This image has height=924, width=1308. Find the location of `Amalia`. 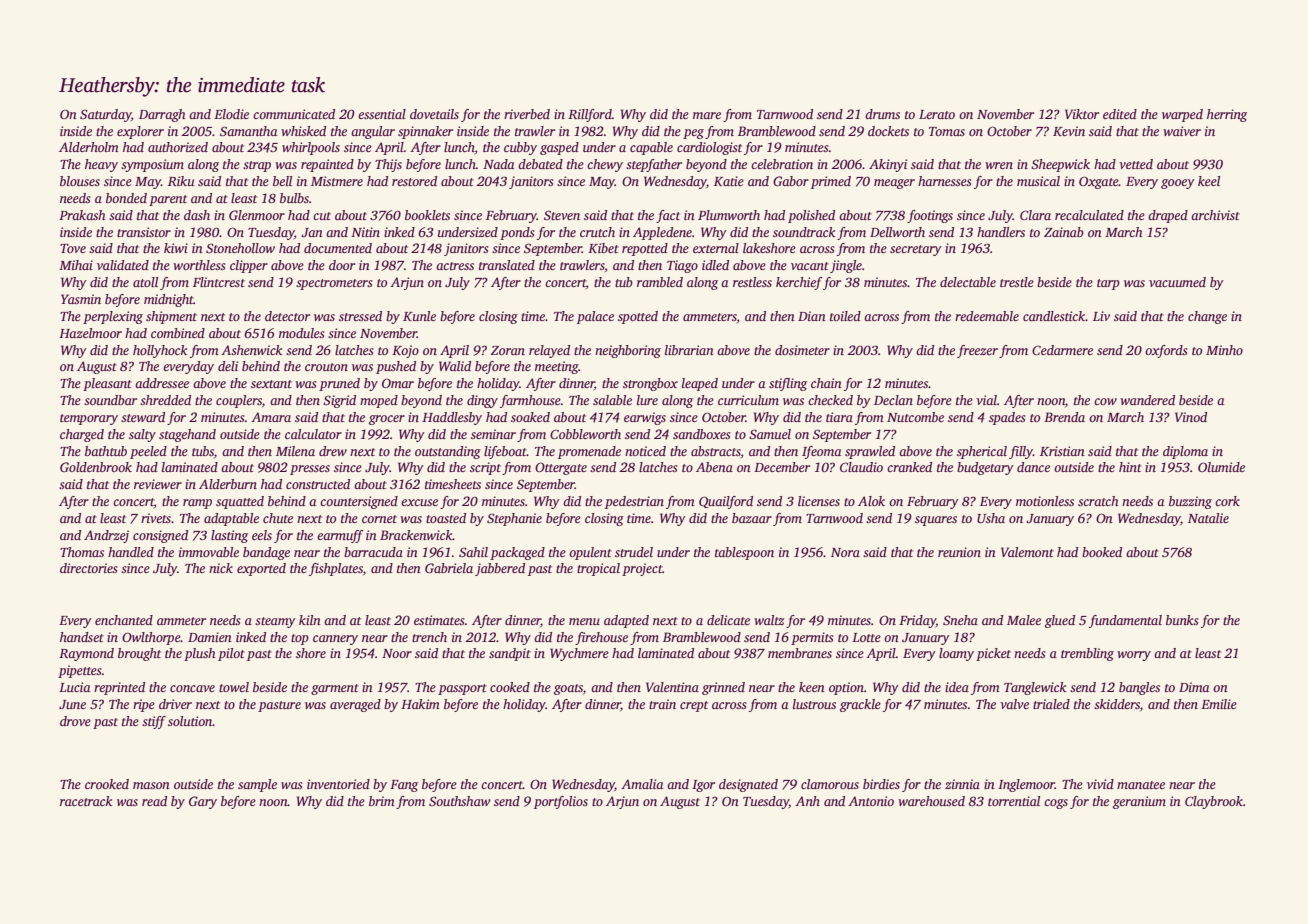

Amalia is located at coordinates (642, 784).
